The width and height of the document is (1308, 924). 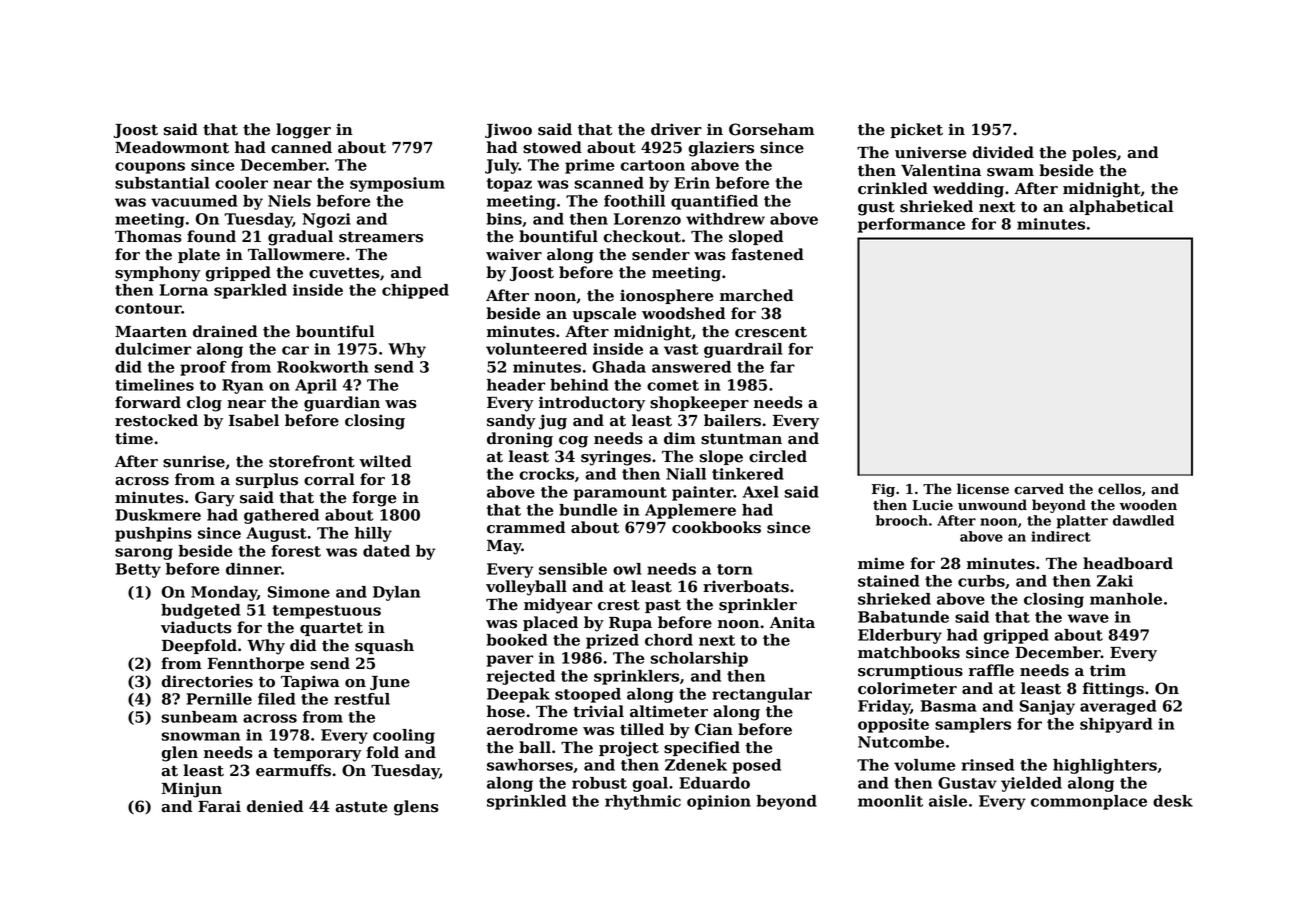 I want to click on painter, so click(x=703, y=493).
